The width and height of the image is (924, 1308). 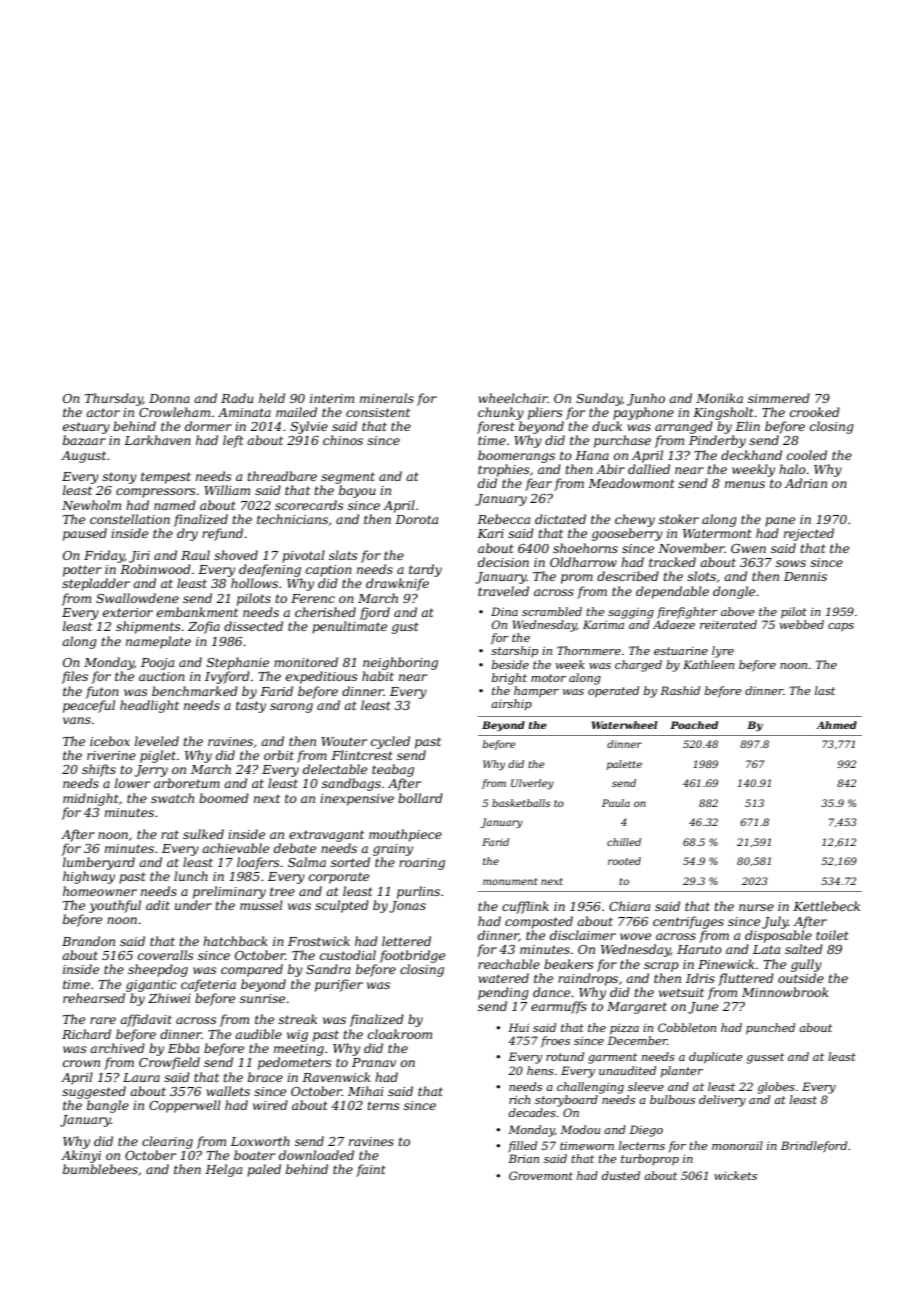 I want to click on chilled, so click(x=624, y=842).
